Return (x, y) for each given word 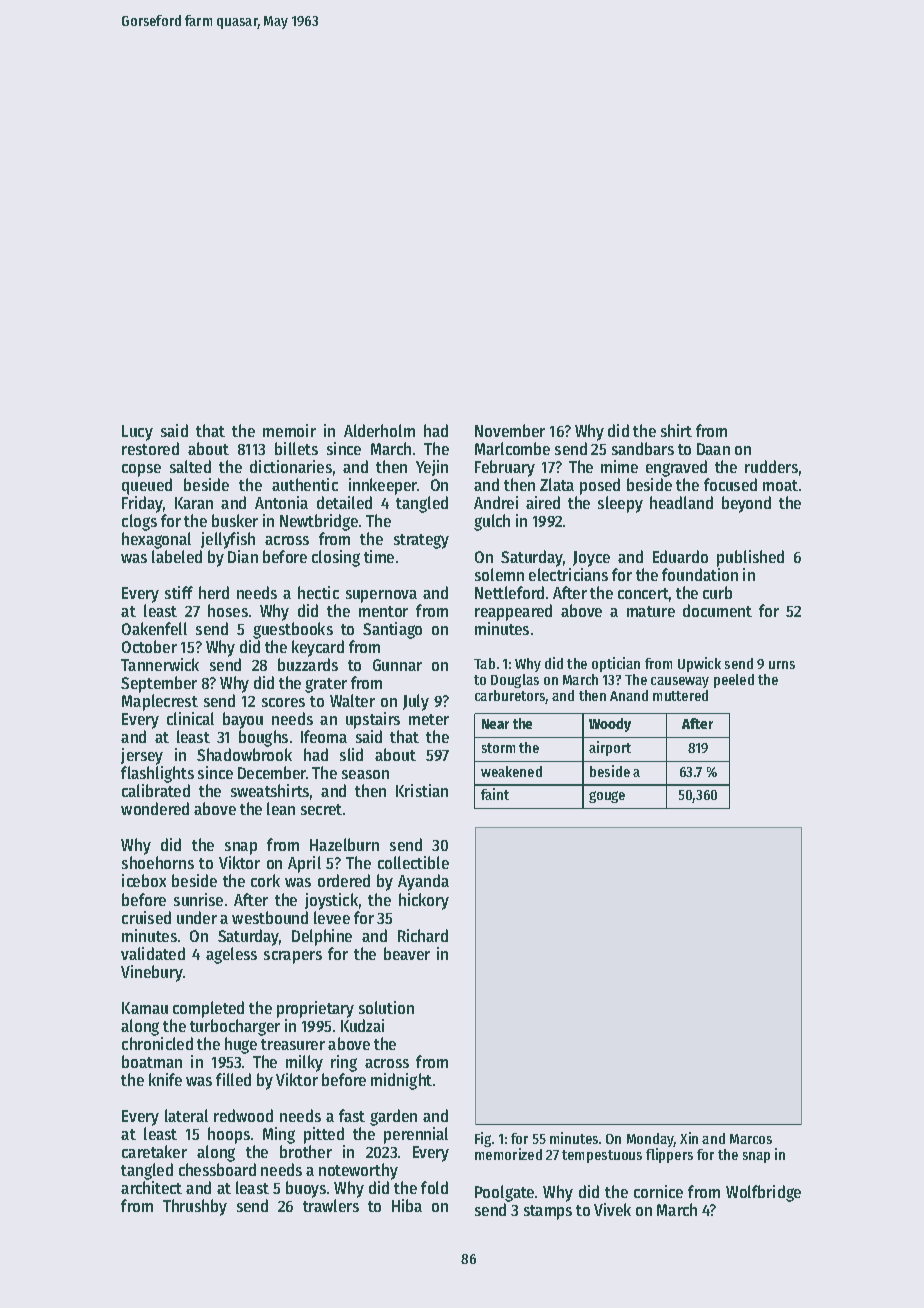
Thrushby (195, 1207)
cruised (146, 917)
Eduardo (680, 556)
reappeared (513, 612)
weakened (511, 771)
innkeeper (383, 486)
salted (190, 466)
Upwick (699, 664)
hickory (424, 901)
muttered (680, 695)
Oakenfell (154, 628)
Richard (423, 935)
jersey (142, 756)
